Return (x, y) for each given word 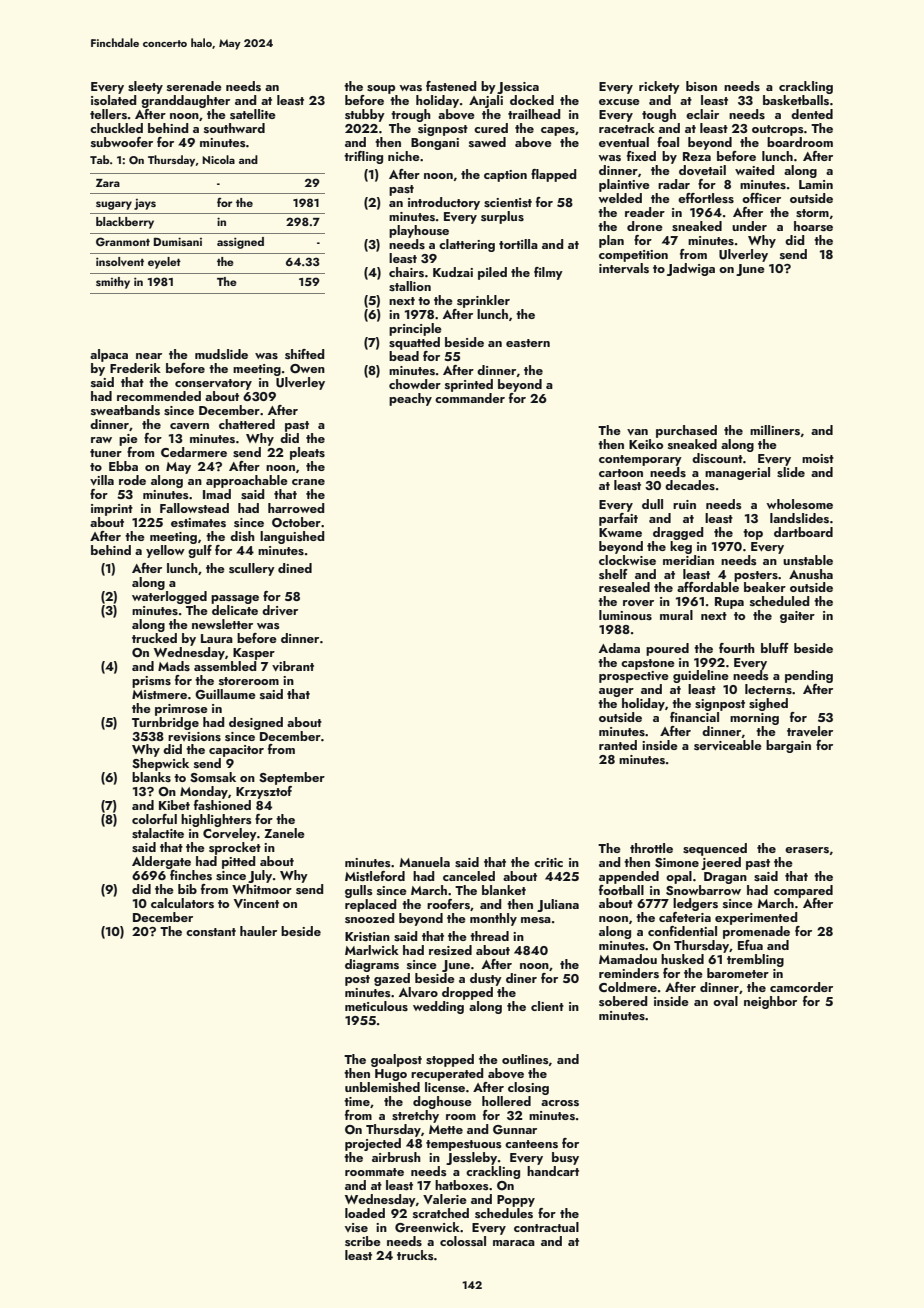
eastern (528, 343)
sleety (145, 87)
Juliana (558, 905)
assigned (240, 243)
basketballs (796, 100)
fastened (451, 86)
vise (356, 1227)
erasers (807, 850)
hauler (258, 931)
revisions (194, 736)
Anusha (811, 574)
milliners (775, 430)
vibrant (293, 666)
